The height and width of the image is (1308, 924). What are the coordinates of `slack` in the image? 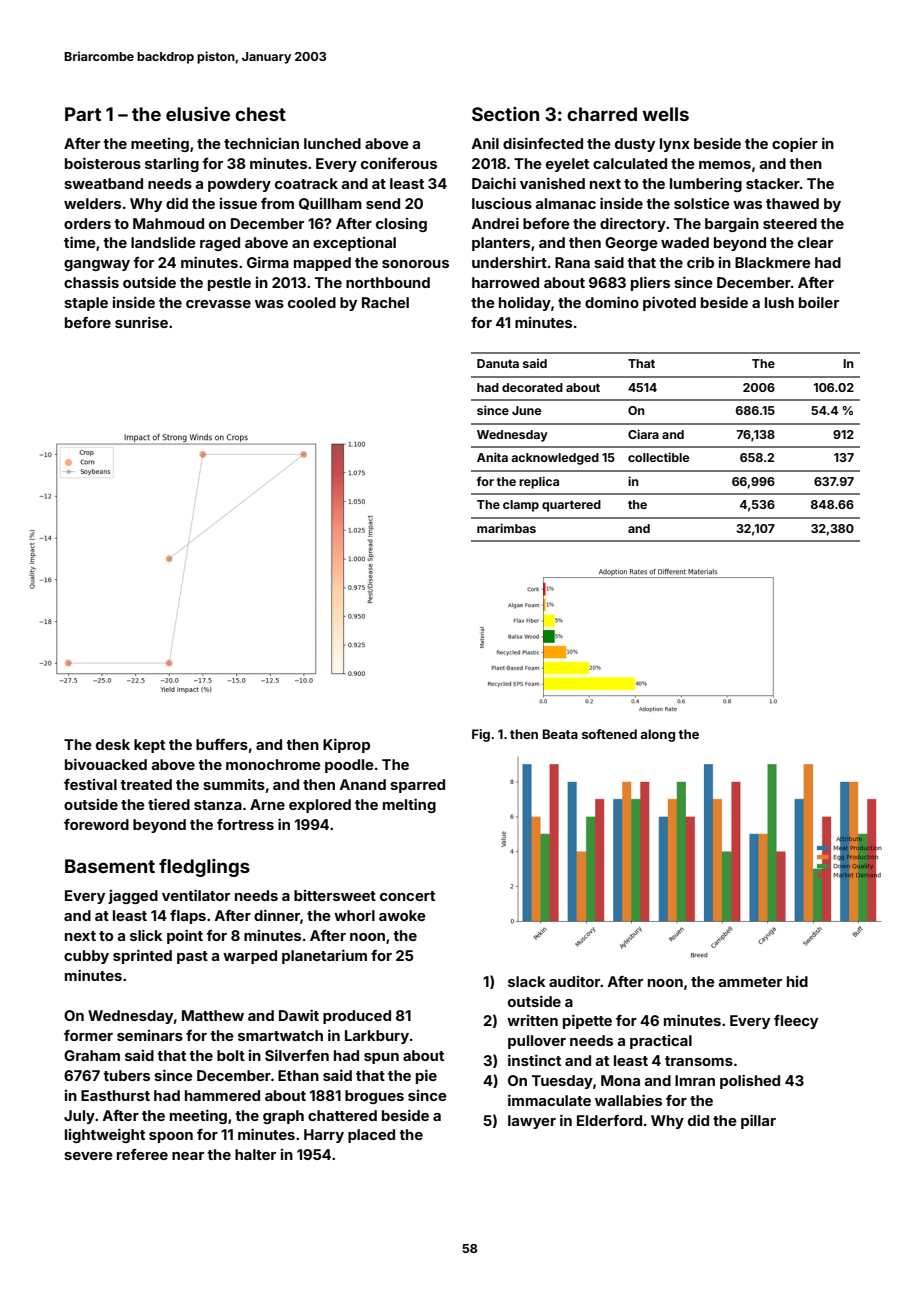 It's located at (527, 981).
